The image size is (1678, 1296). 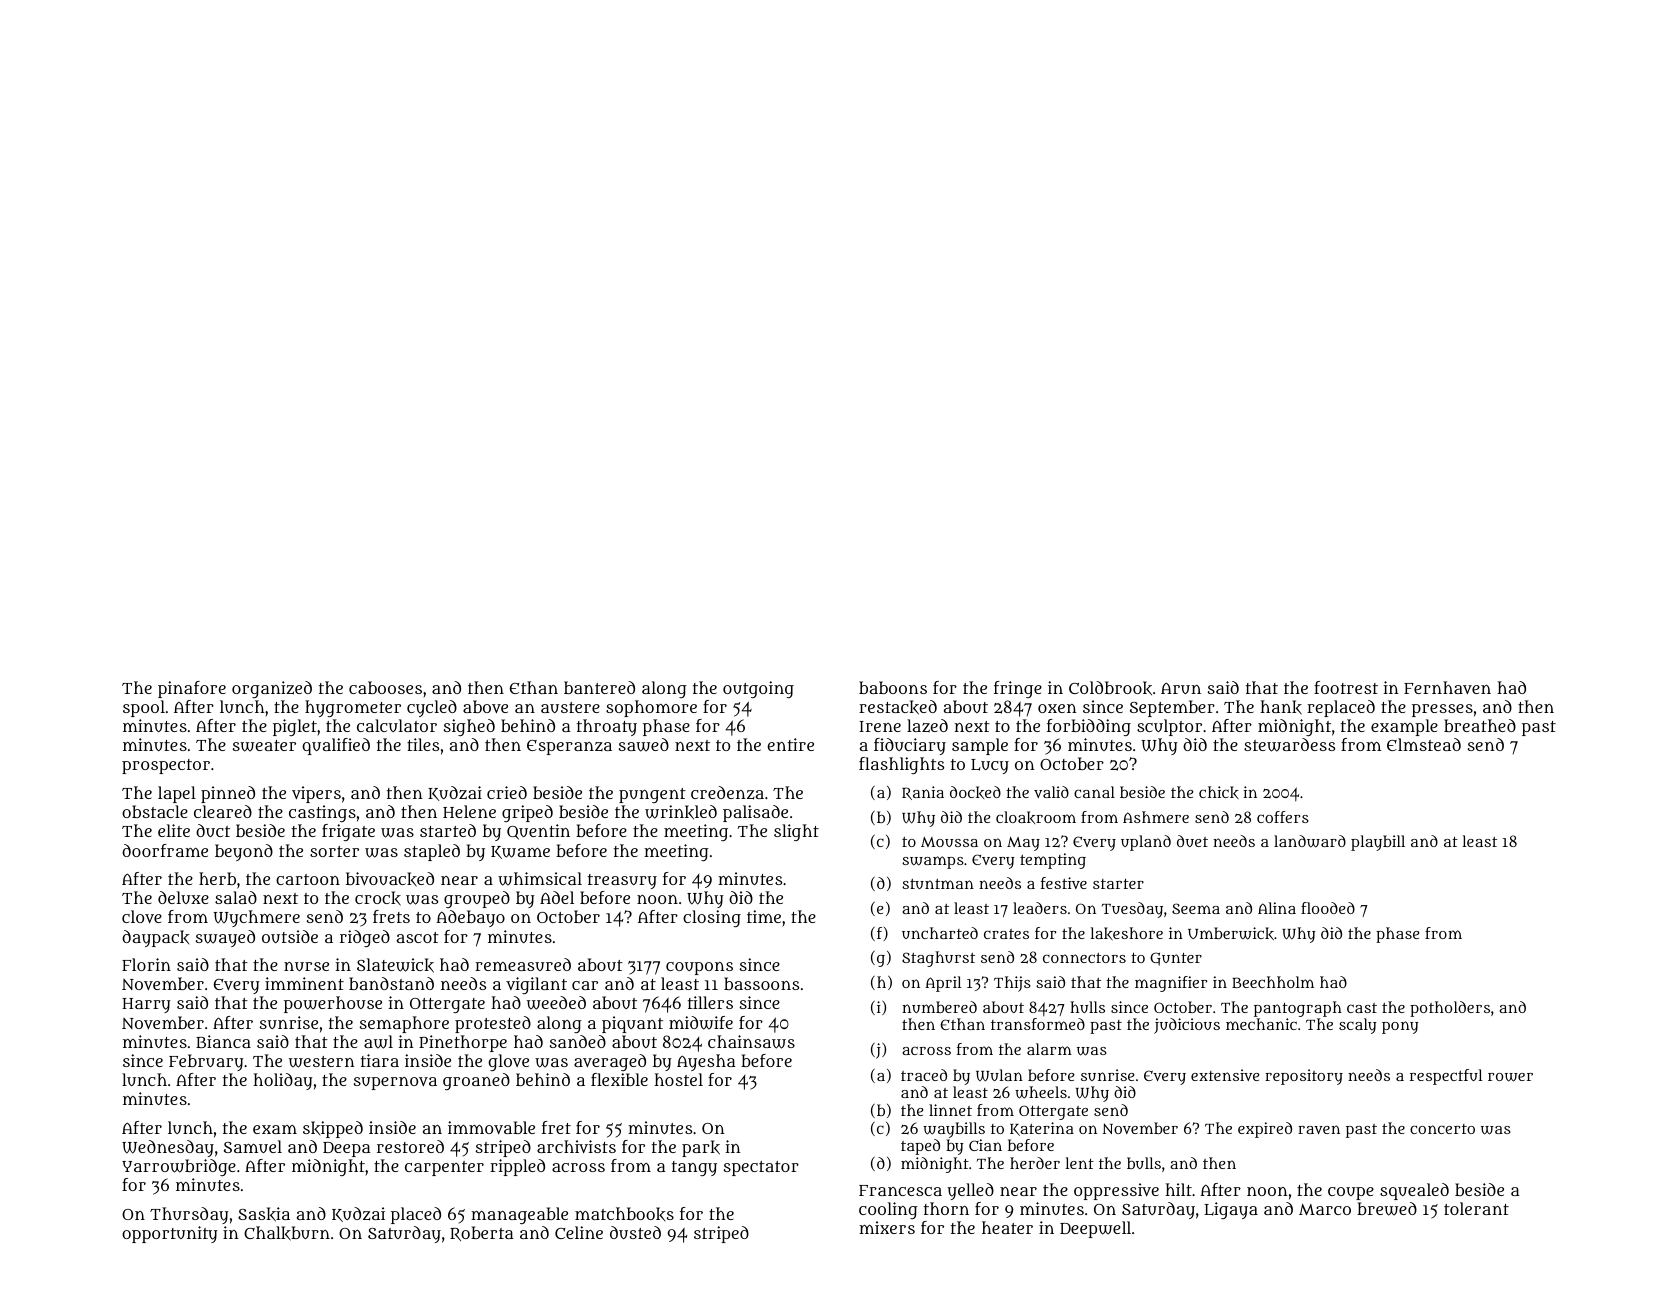 I want to click on flashlights, so click(x=901, y=765).
